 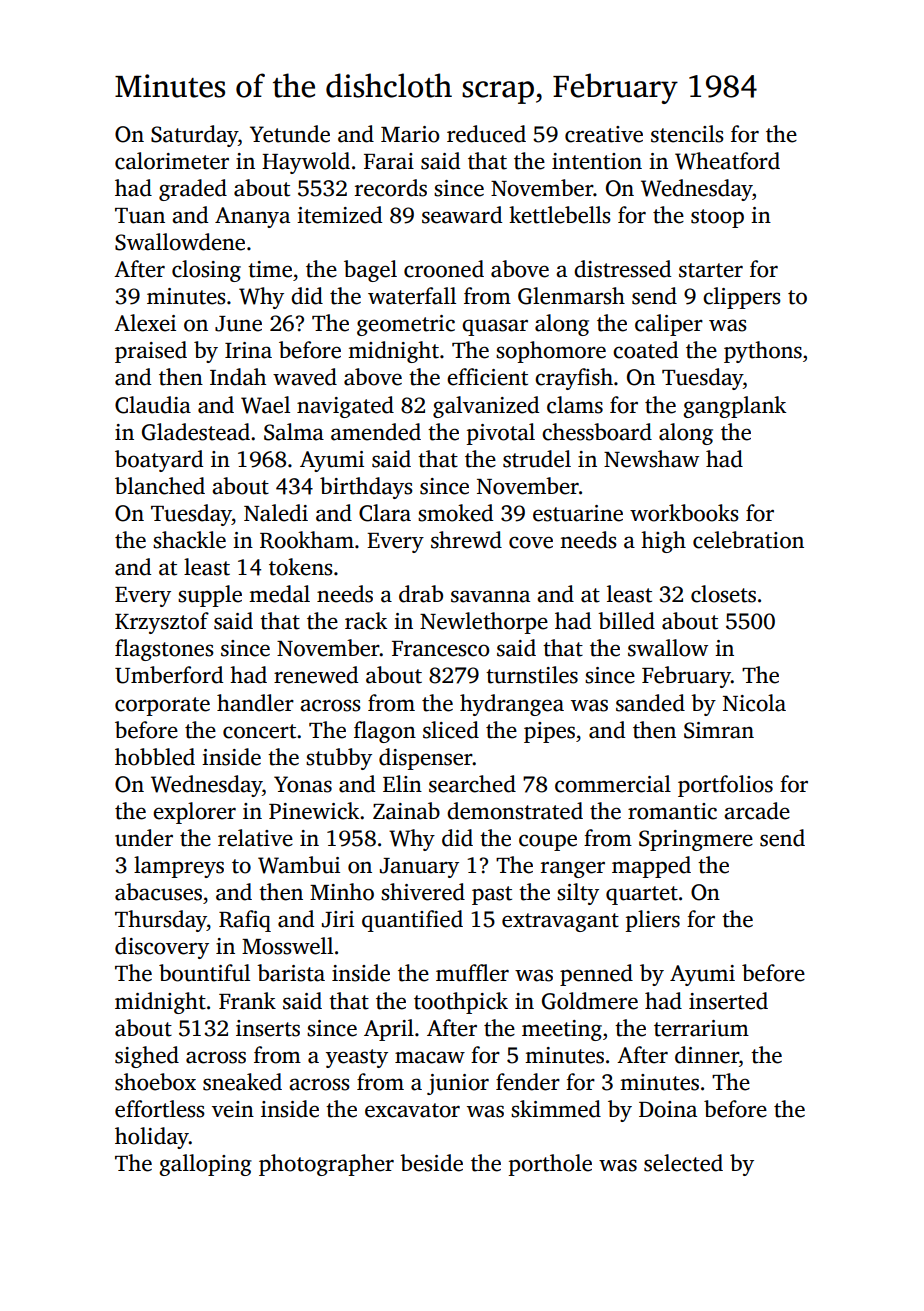 What do you see at coordinates (717, 218) in the page?
I see `stoop` at bounding box center [717, 218].
